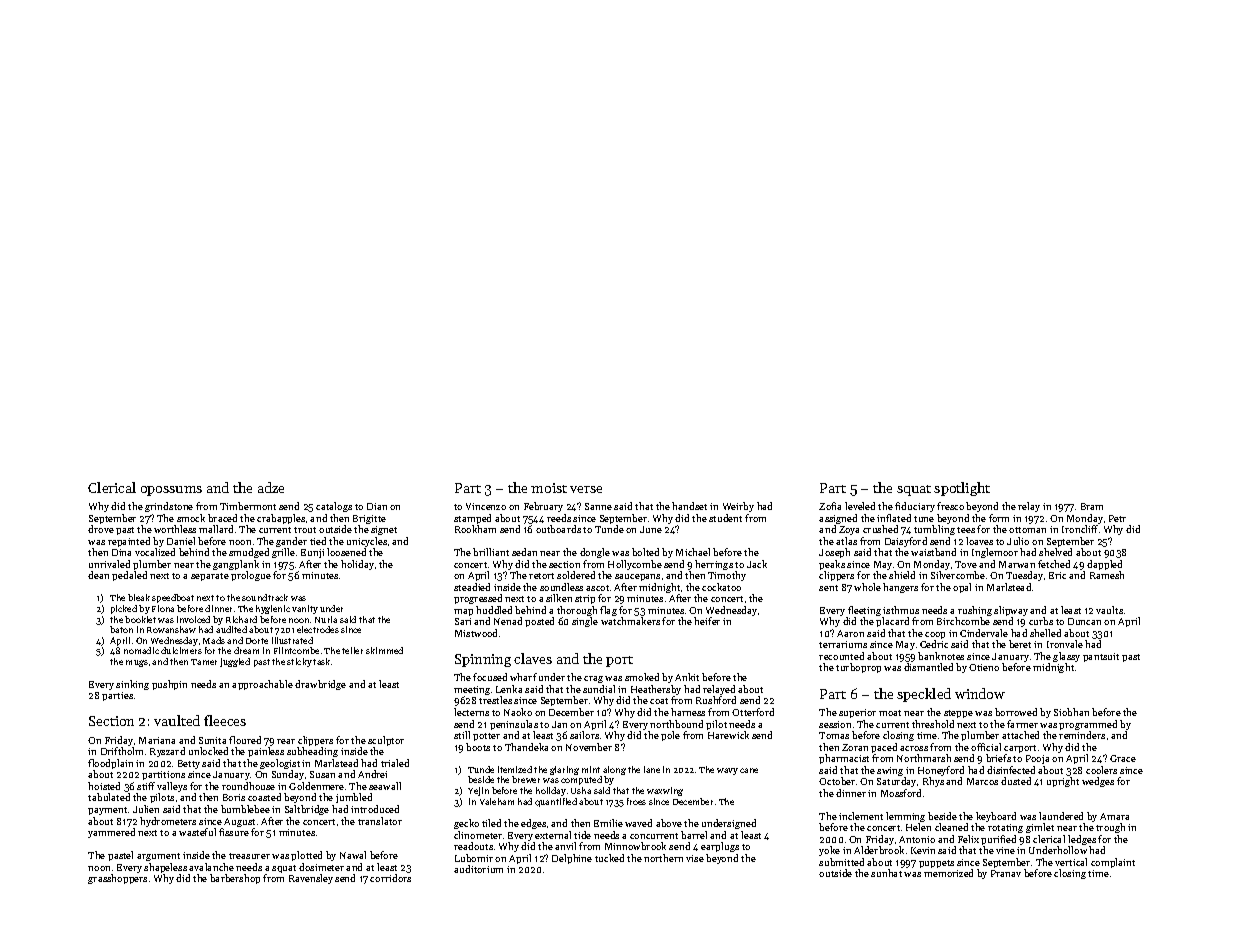  What do you see at coordinates (864, 611) in the image?
I see `fleeting` at bounding box center [864, 611].
